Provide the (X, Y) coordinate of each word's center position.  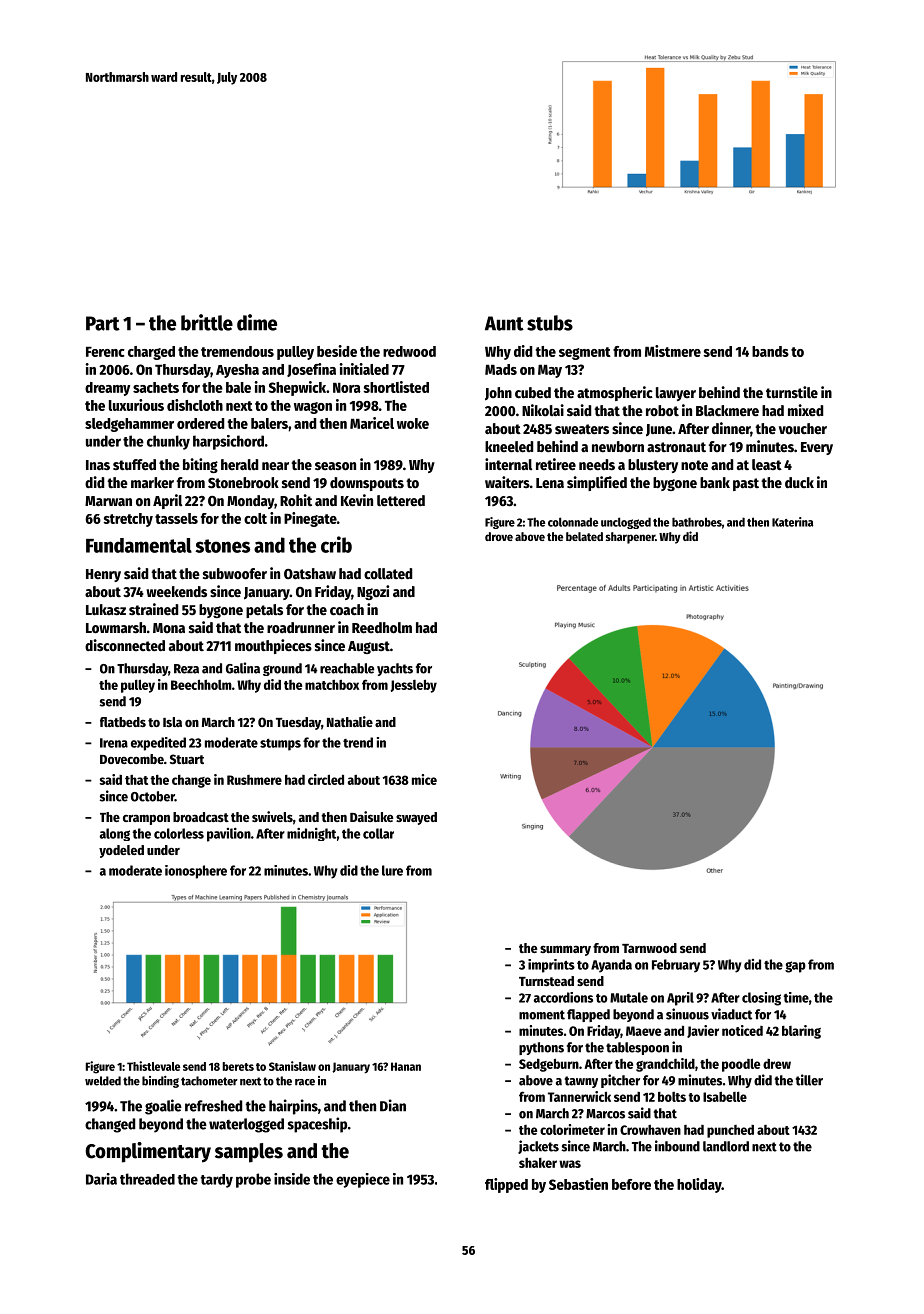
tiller (809, 1080)
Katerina (792, 522)
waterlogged (246, 1125)
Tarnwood (649, 948)
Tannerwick (579, 1096)
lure (392, 870)
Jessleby (413, 686)
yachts (395, 669)
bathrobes (697, 522)
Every (817, 448)
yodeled (121, 851)
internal (508, 464)
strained (153, 609)
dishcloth (195, 405)
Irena (114, 743)
